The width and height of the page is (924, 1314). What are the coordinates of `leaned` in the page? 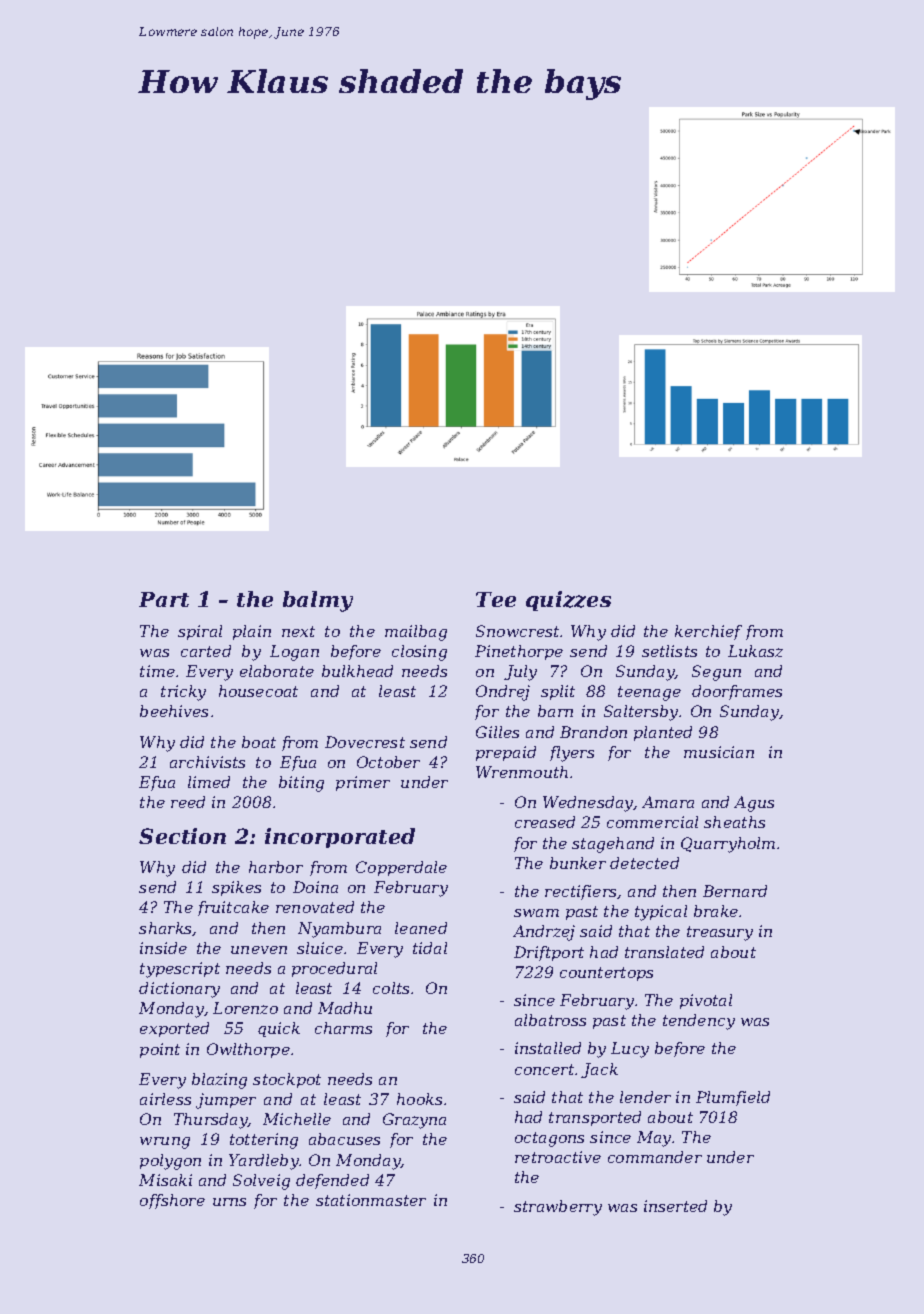 It's located at (421, 928).
